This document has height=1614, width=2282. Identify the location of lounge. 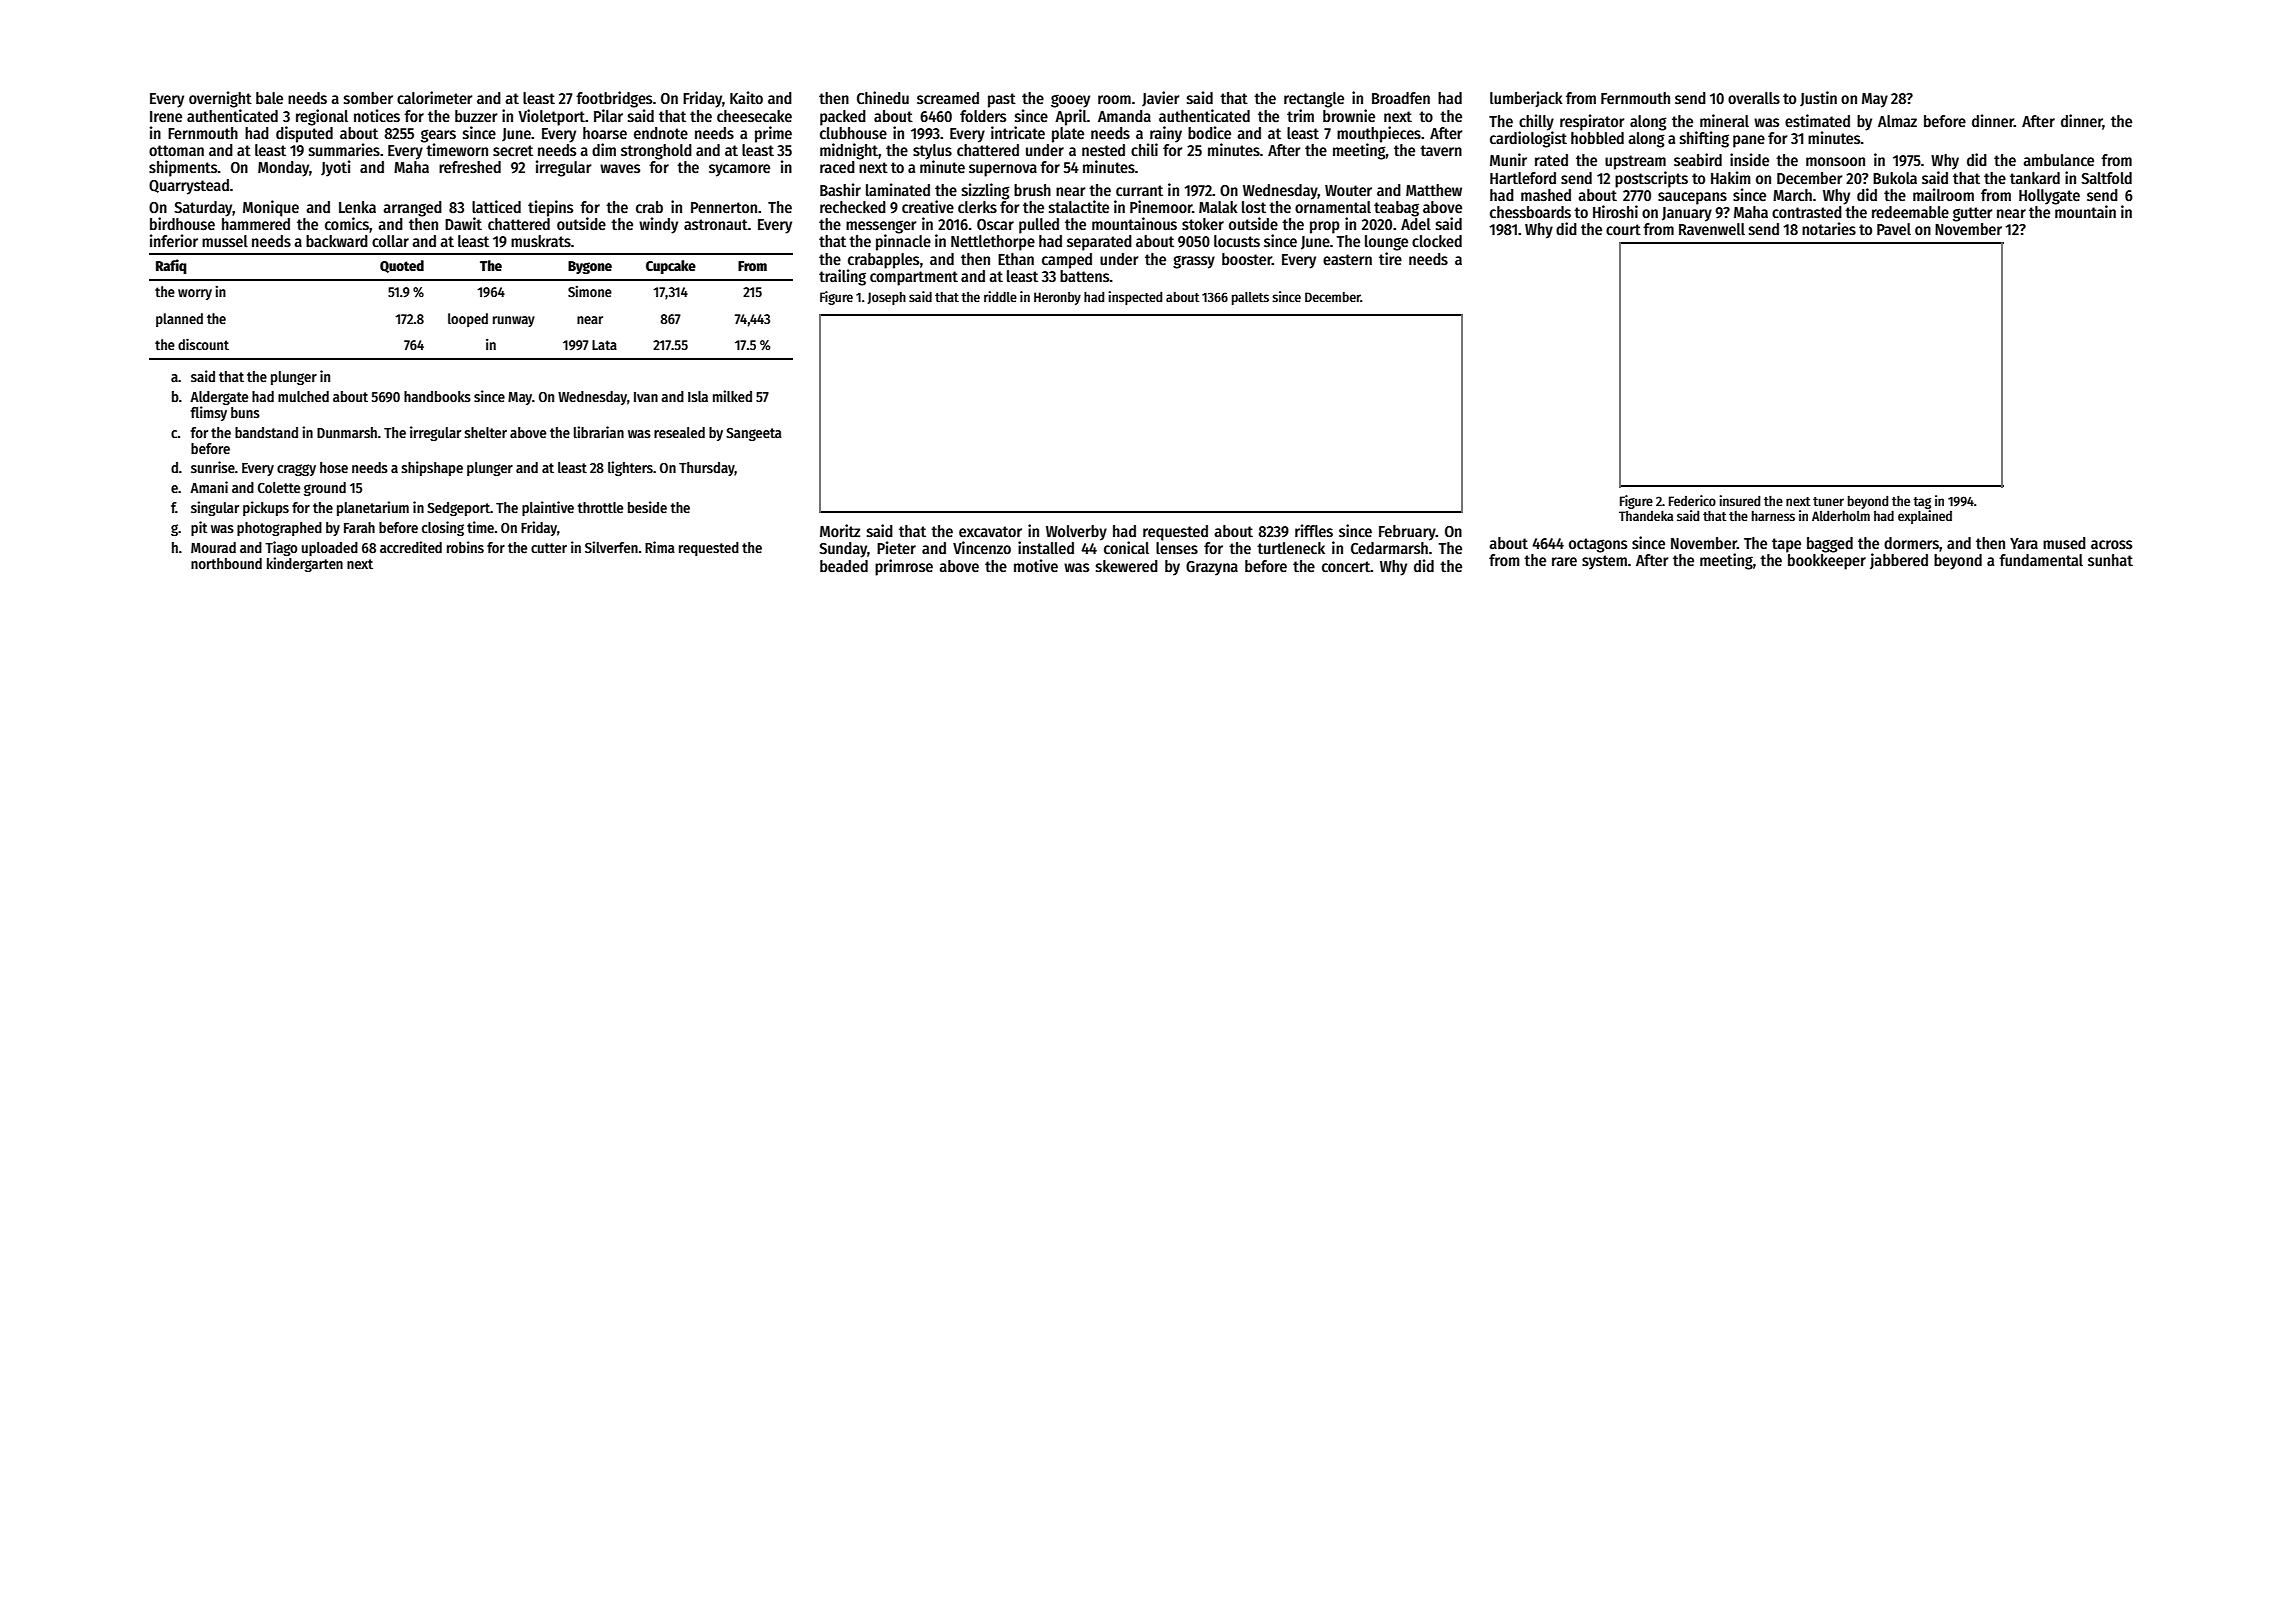
(1386, 243).
